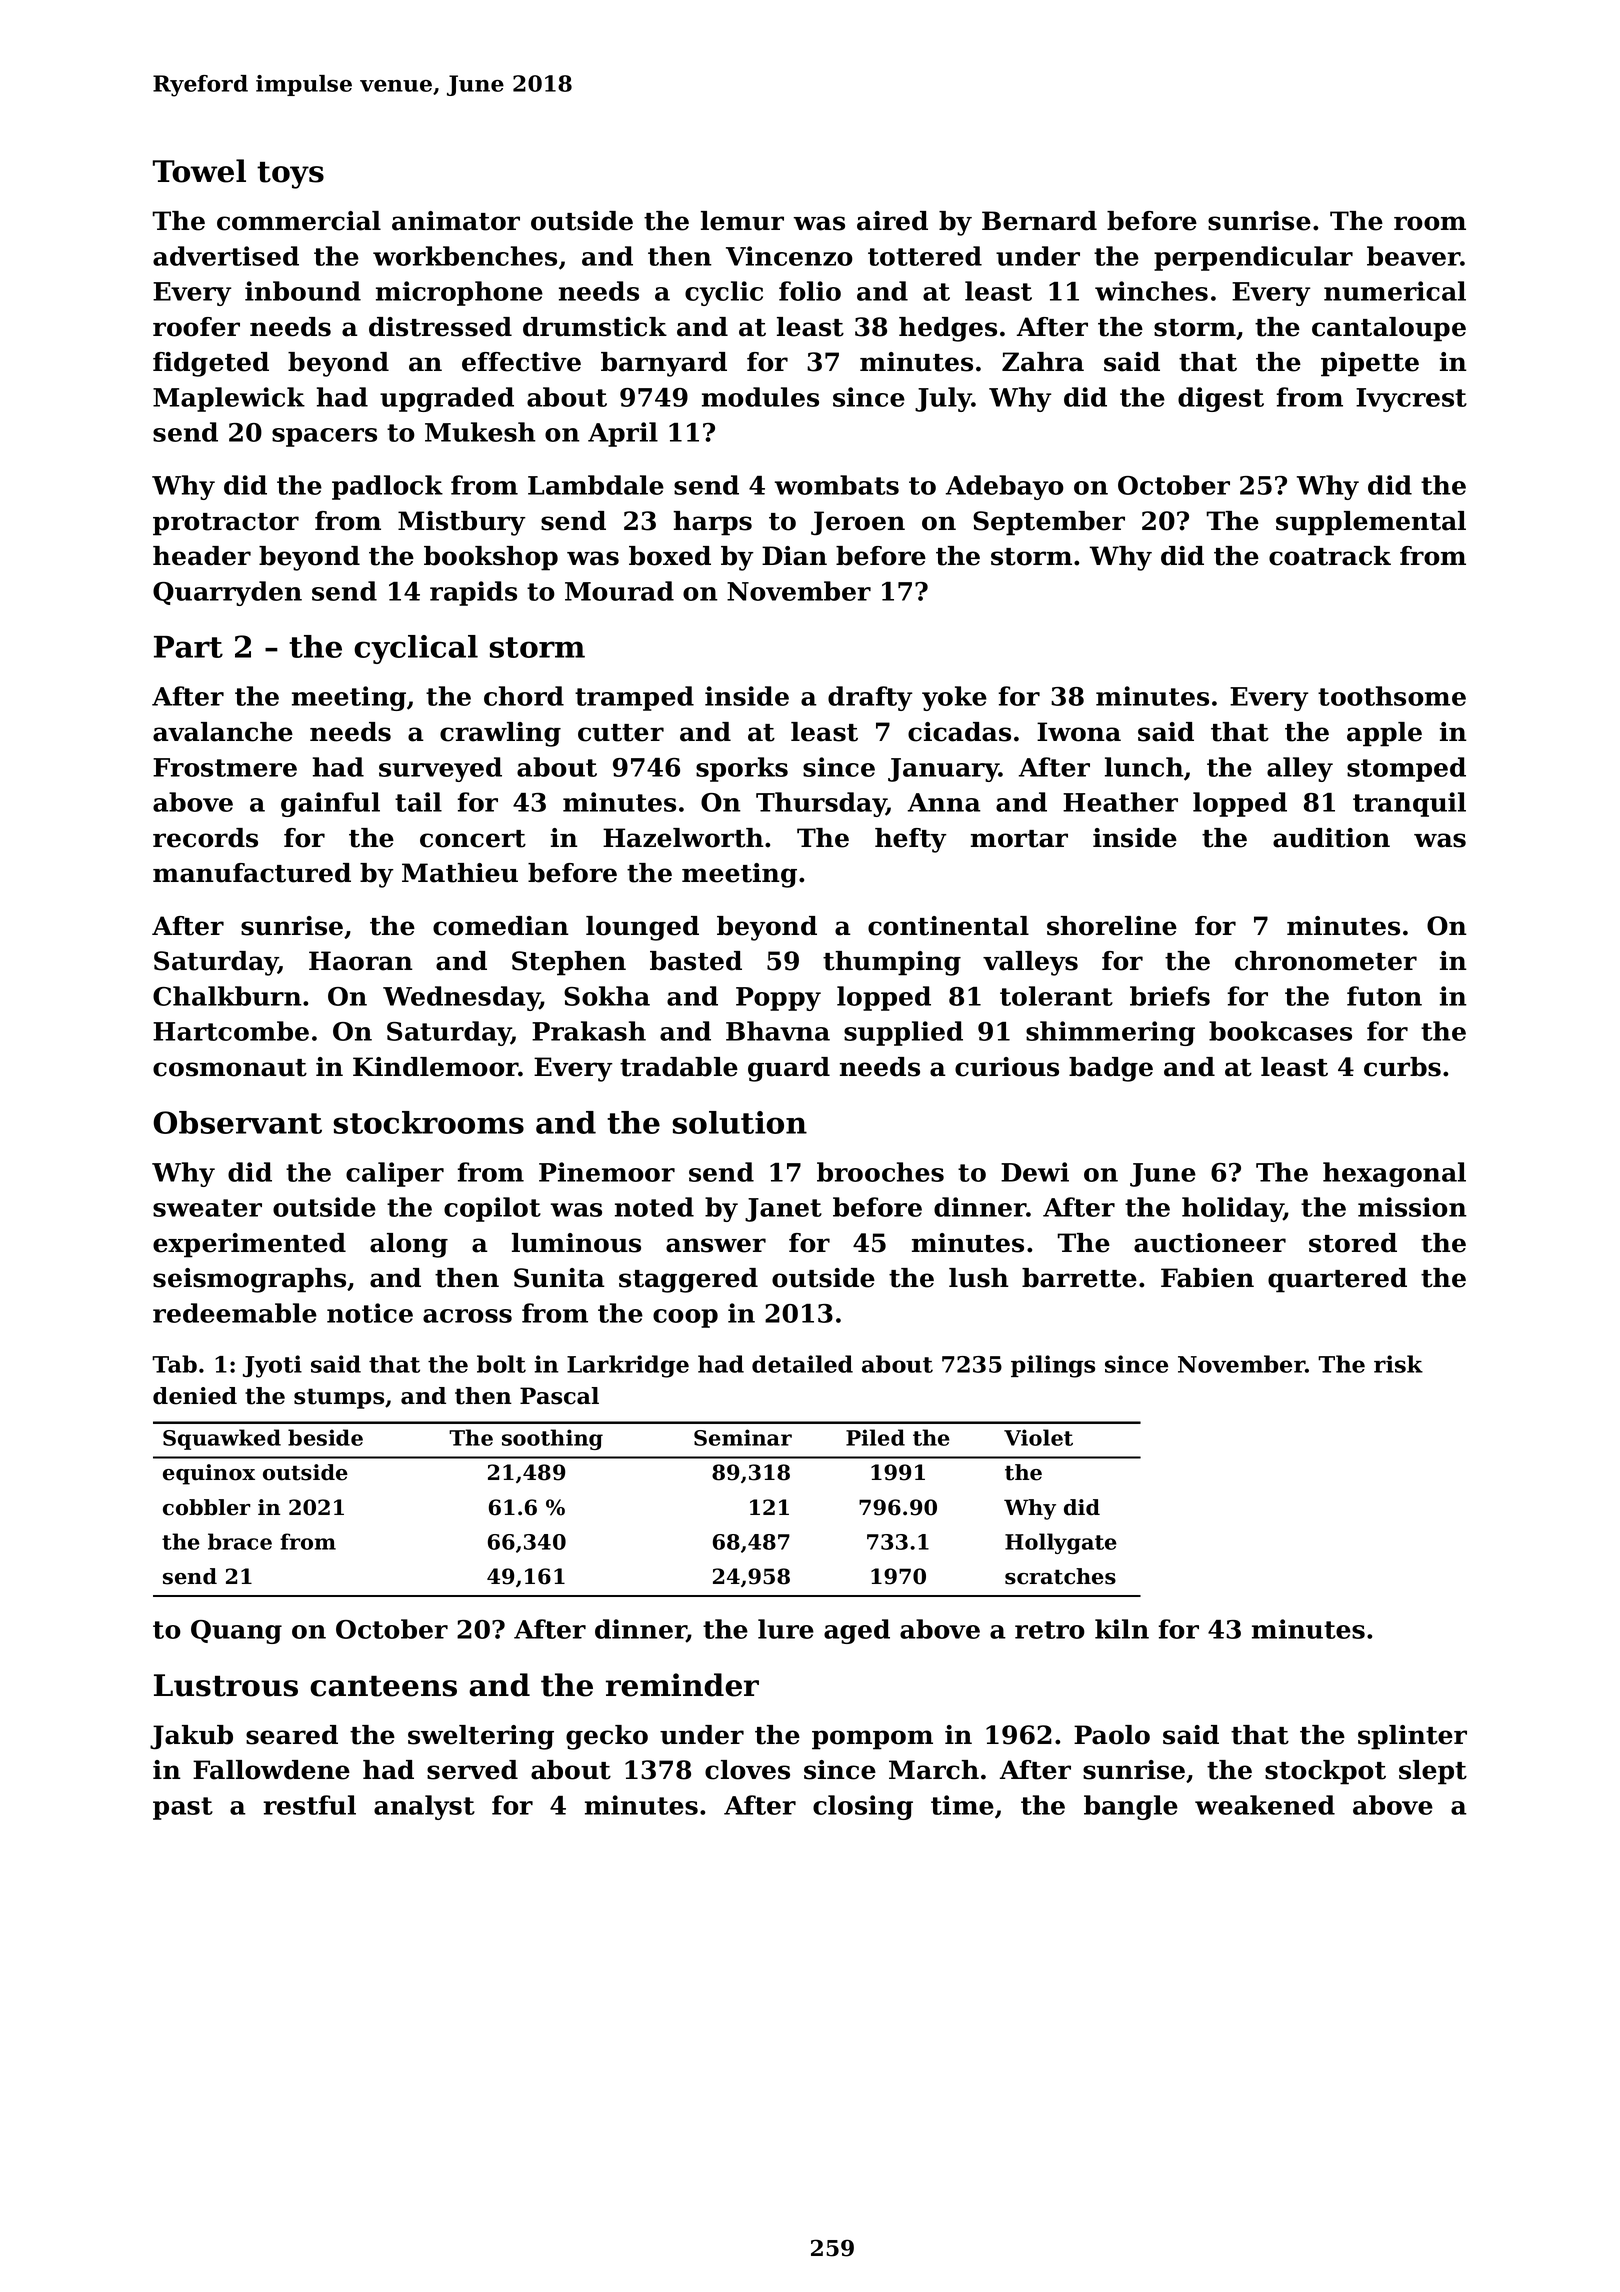  Describe the element at coordinates (205, 838) in the image. I see `records` at that location.
